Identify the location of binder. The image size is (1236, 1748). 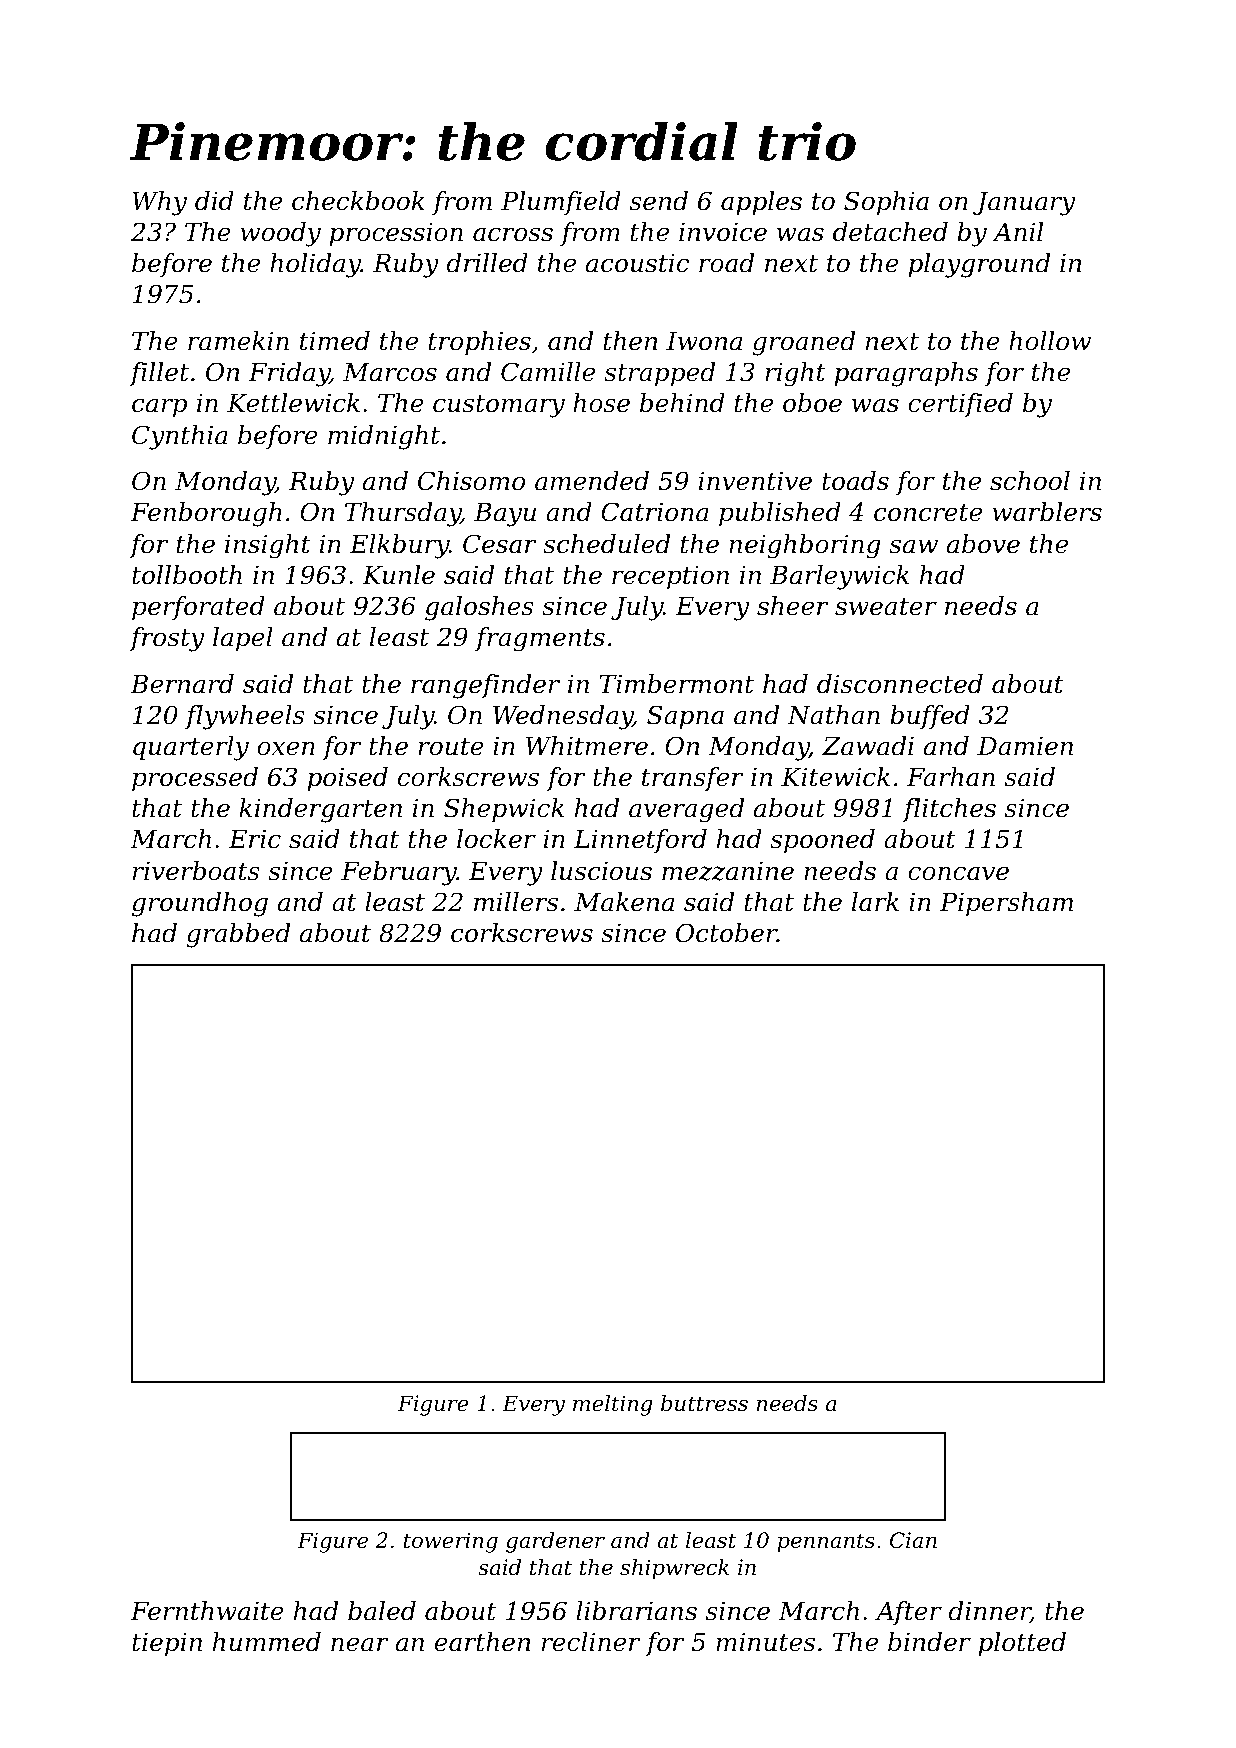
(929, 1642).
